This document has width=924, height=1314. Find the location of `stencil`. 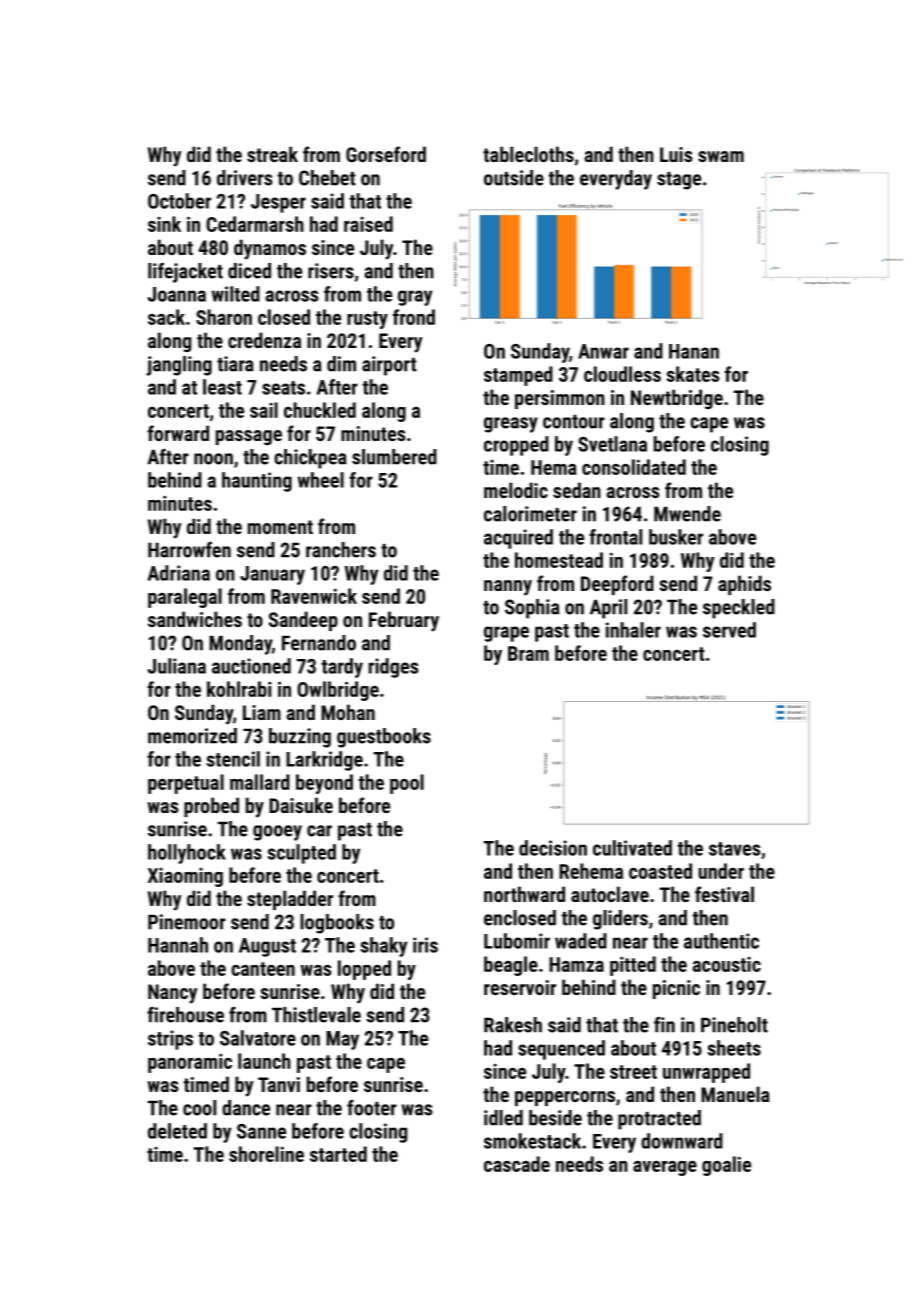

stencil is located at coordinates (233, 759).
